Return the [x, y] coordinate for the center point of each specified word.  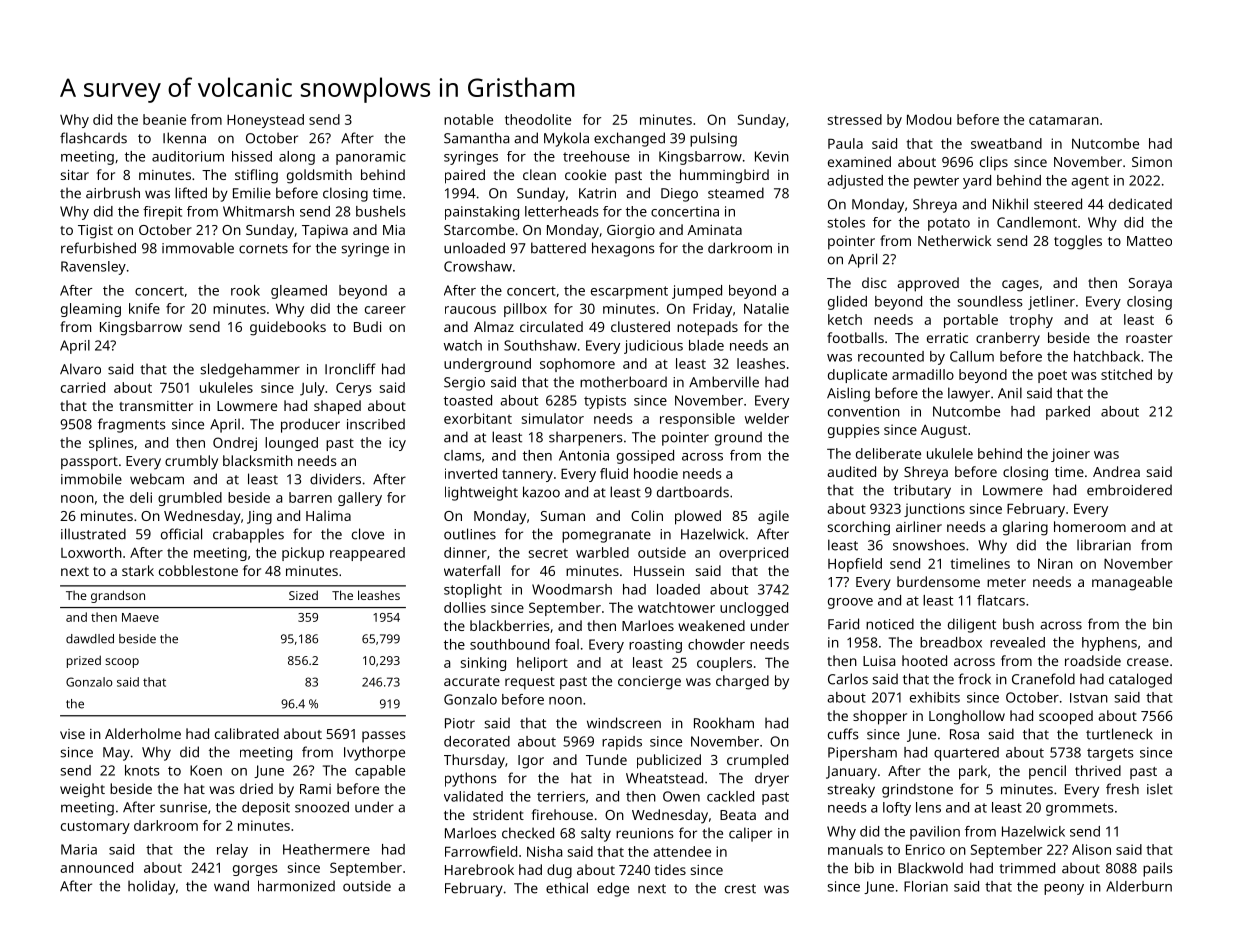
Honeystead [265, 121]
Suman [563, 516]
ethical [567, 888]
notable [468, 119]
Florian [926, 886]
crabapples [248, 535]
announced [96, 867]
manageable [1132, 583]
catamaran [1064, 120]
